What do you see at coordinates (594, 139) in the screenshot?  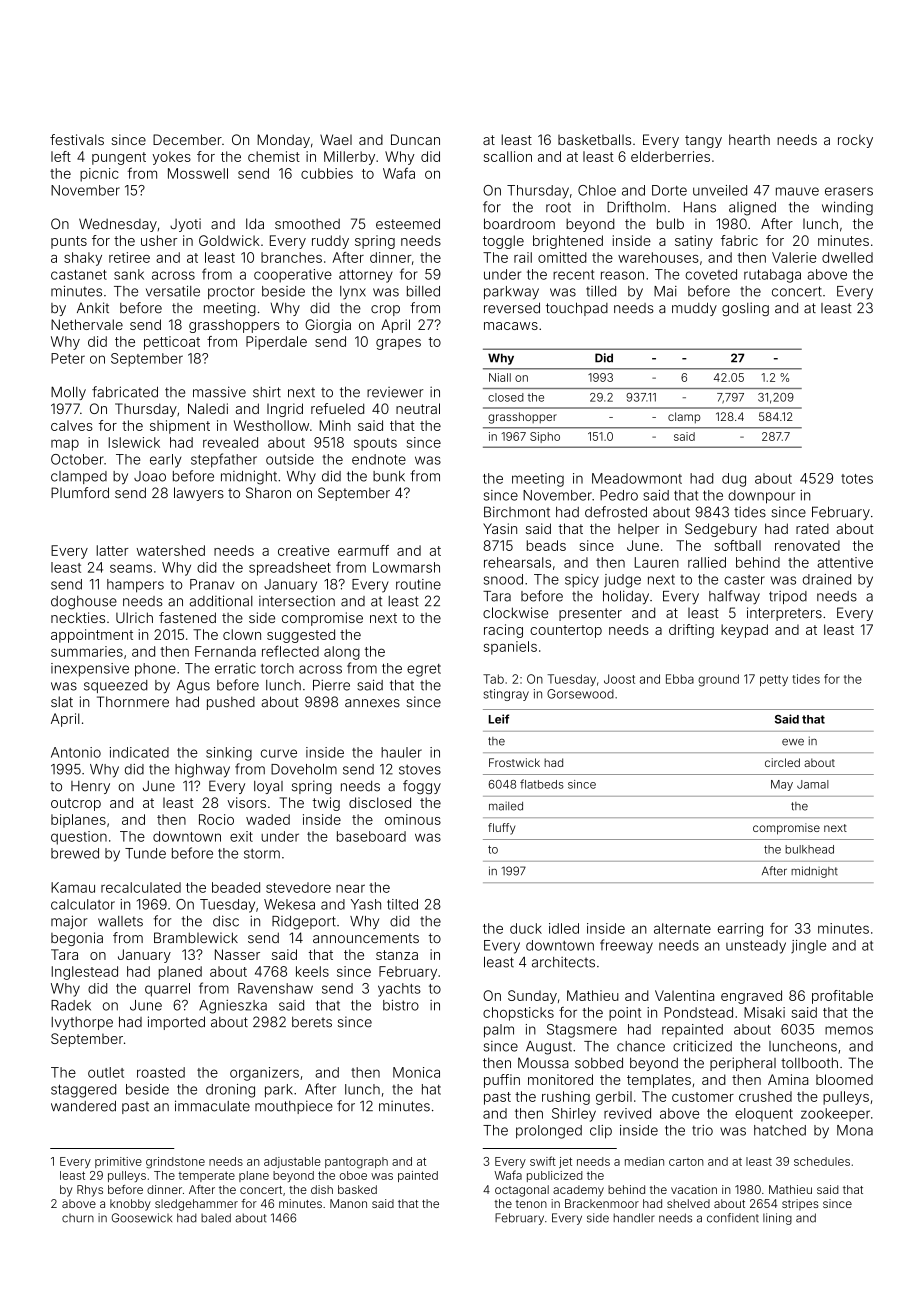 I see `basketballs` at bounding box center [594, 139].
